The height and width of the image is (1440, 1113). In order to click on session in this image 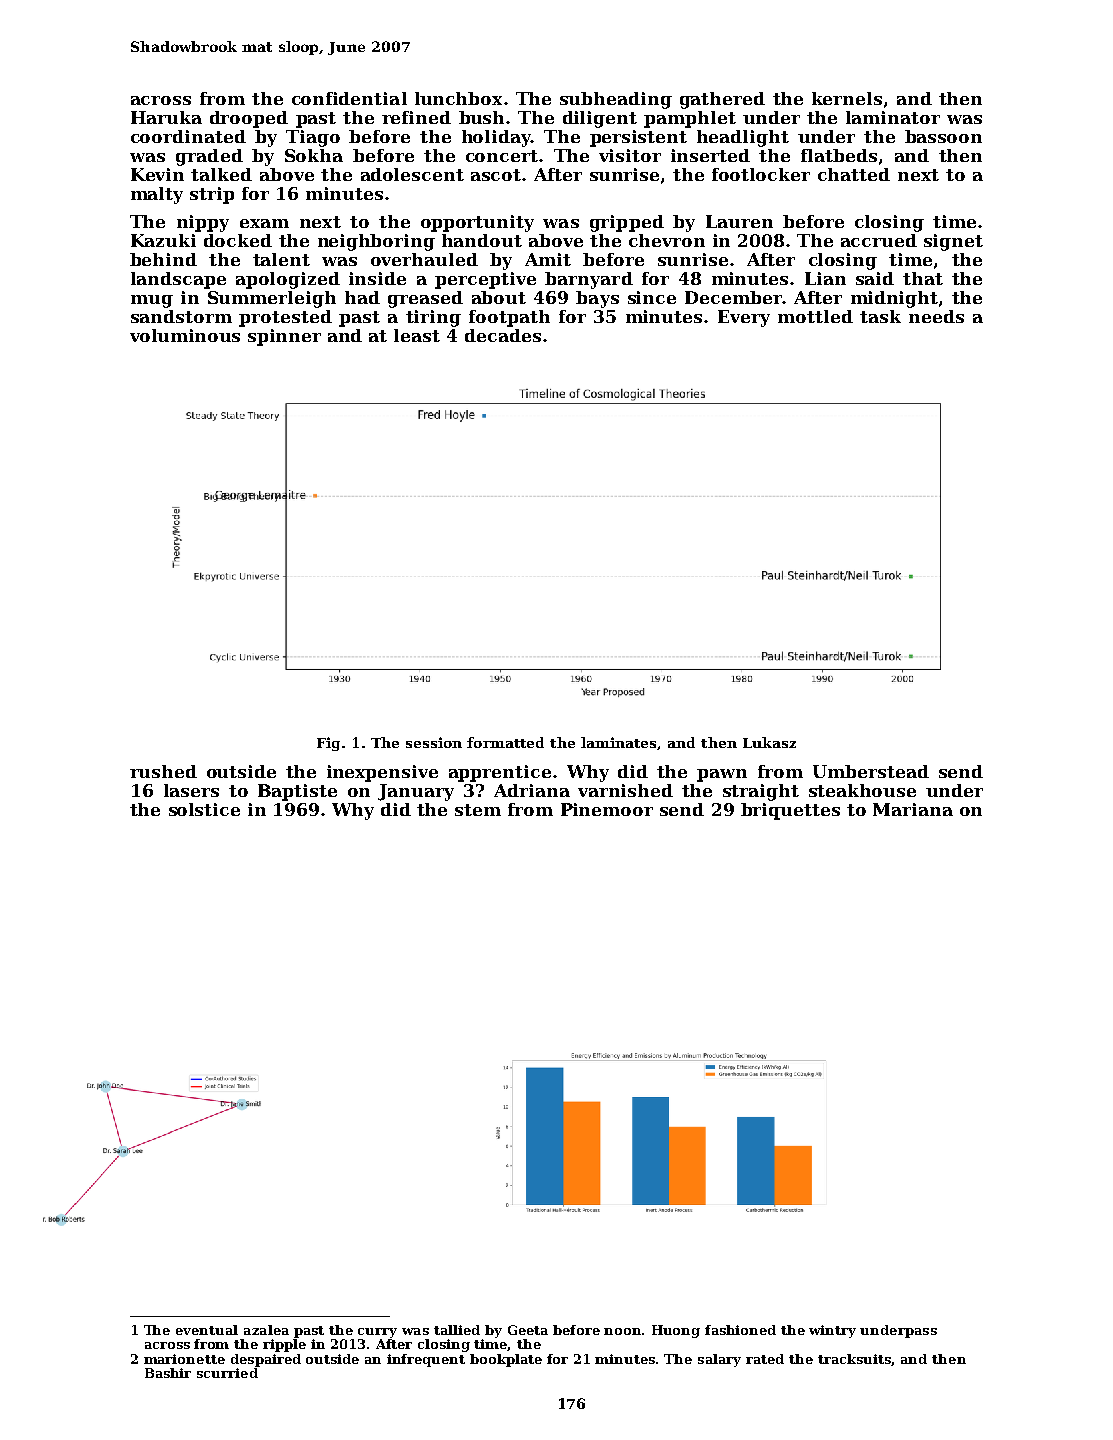, I will do `click(434, 742)`.
